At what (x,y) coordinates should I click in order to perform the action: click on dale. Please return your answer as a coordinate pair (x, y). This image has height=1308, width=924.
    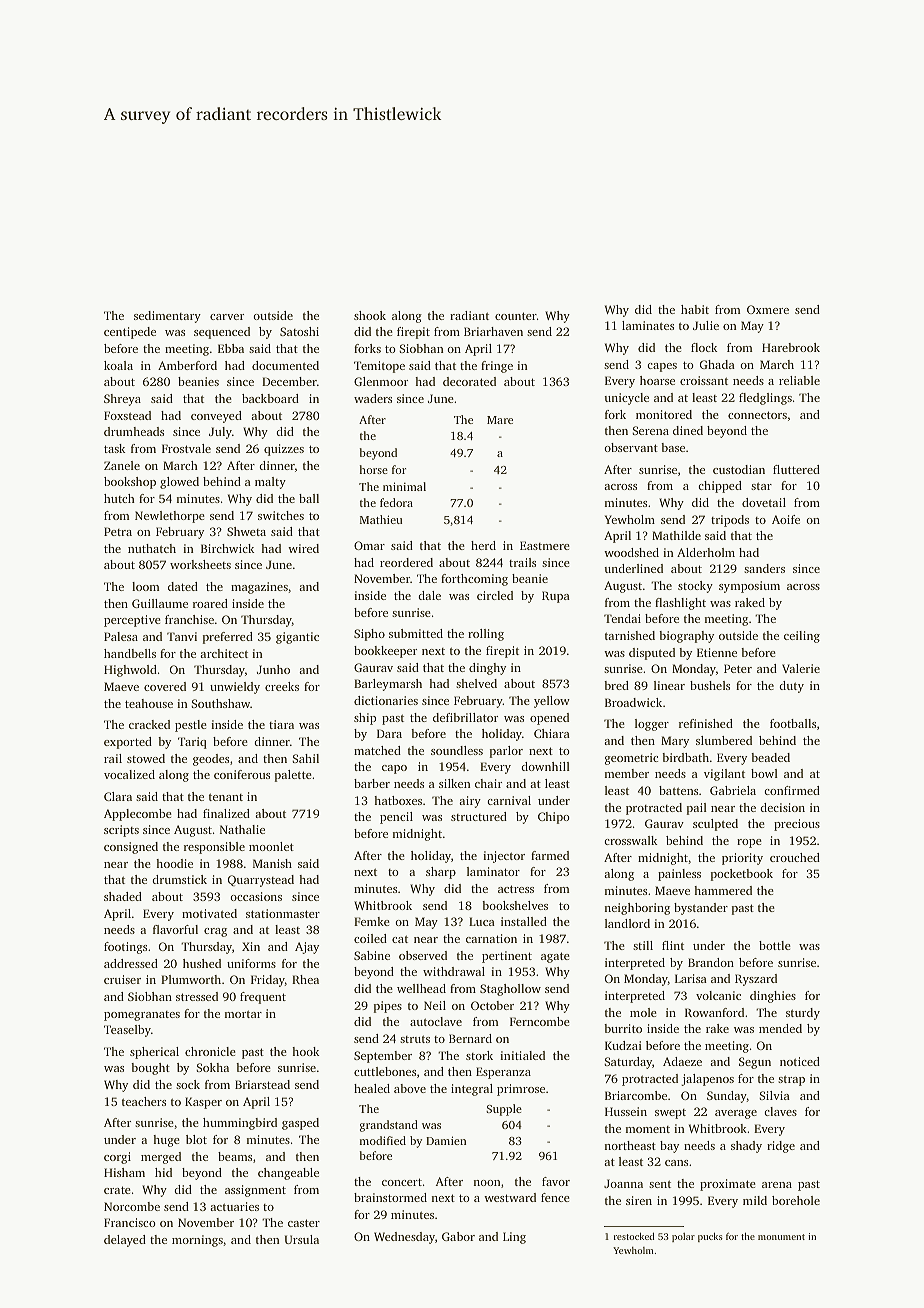
    Looking at the image, I should click on (429, 595).
